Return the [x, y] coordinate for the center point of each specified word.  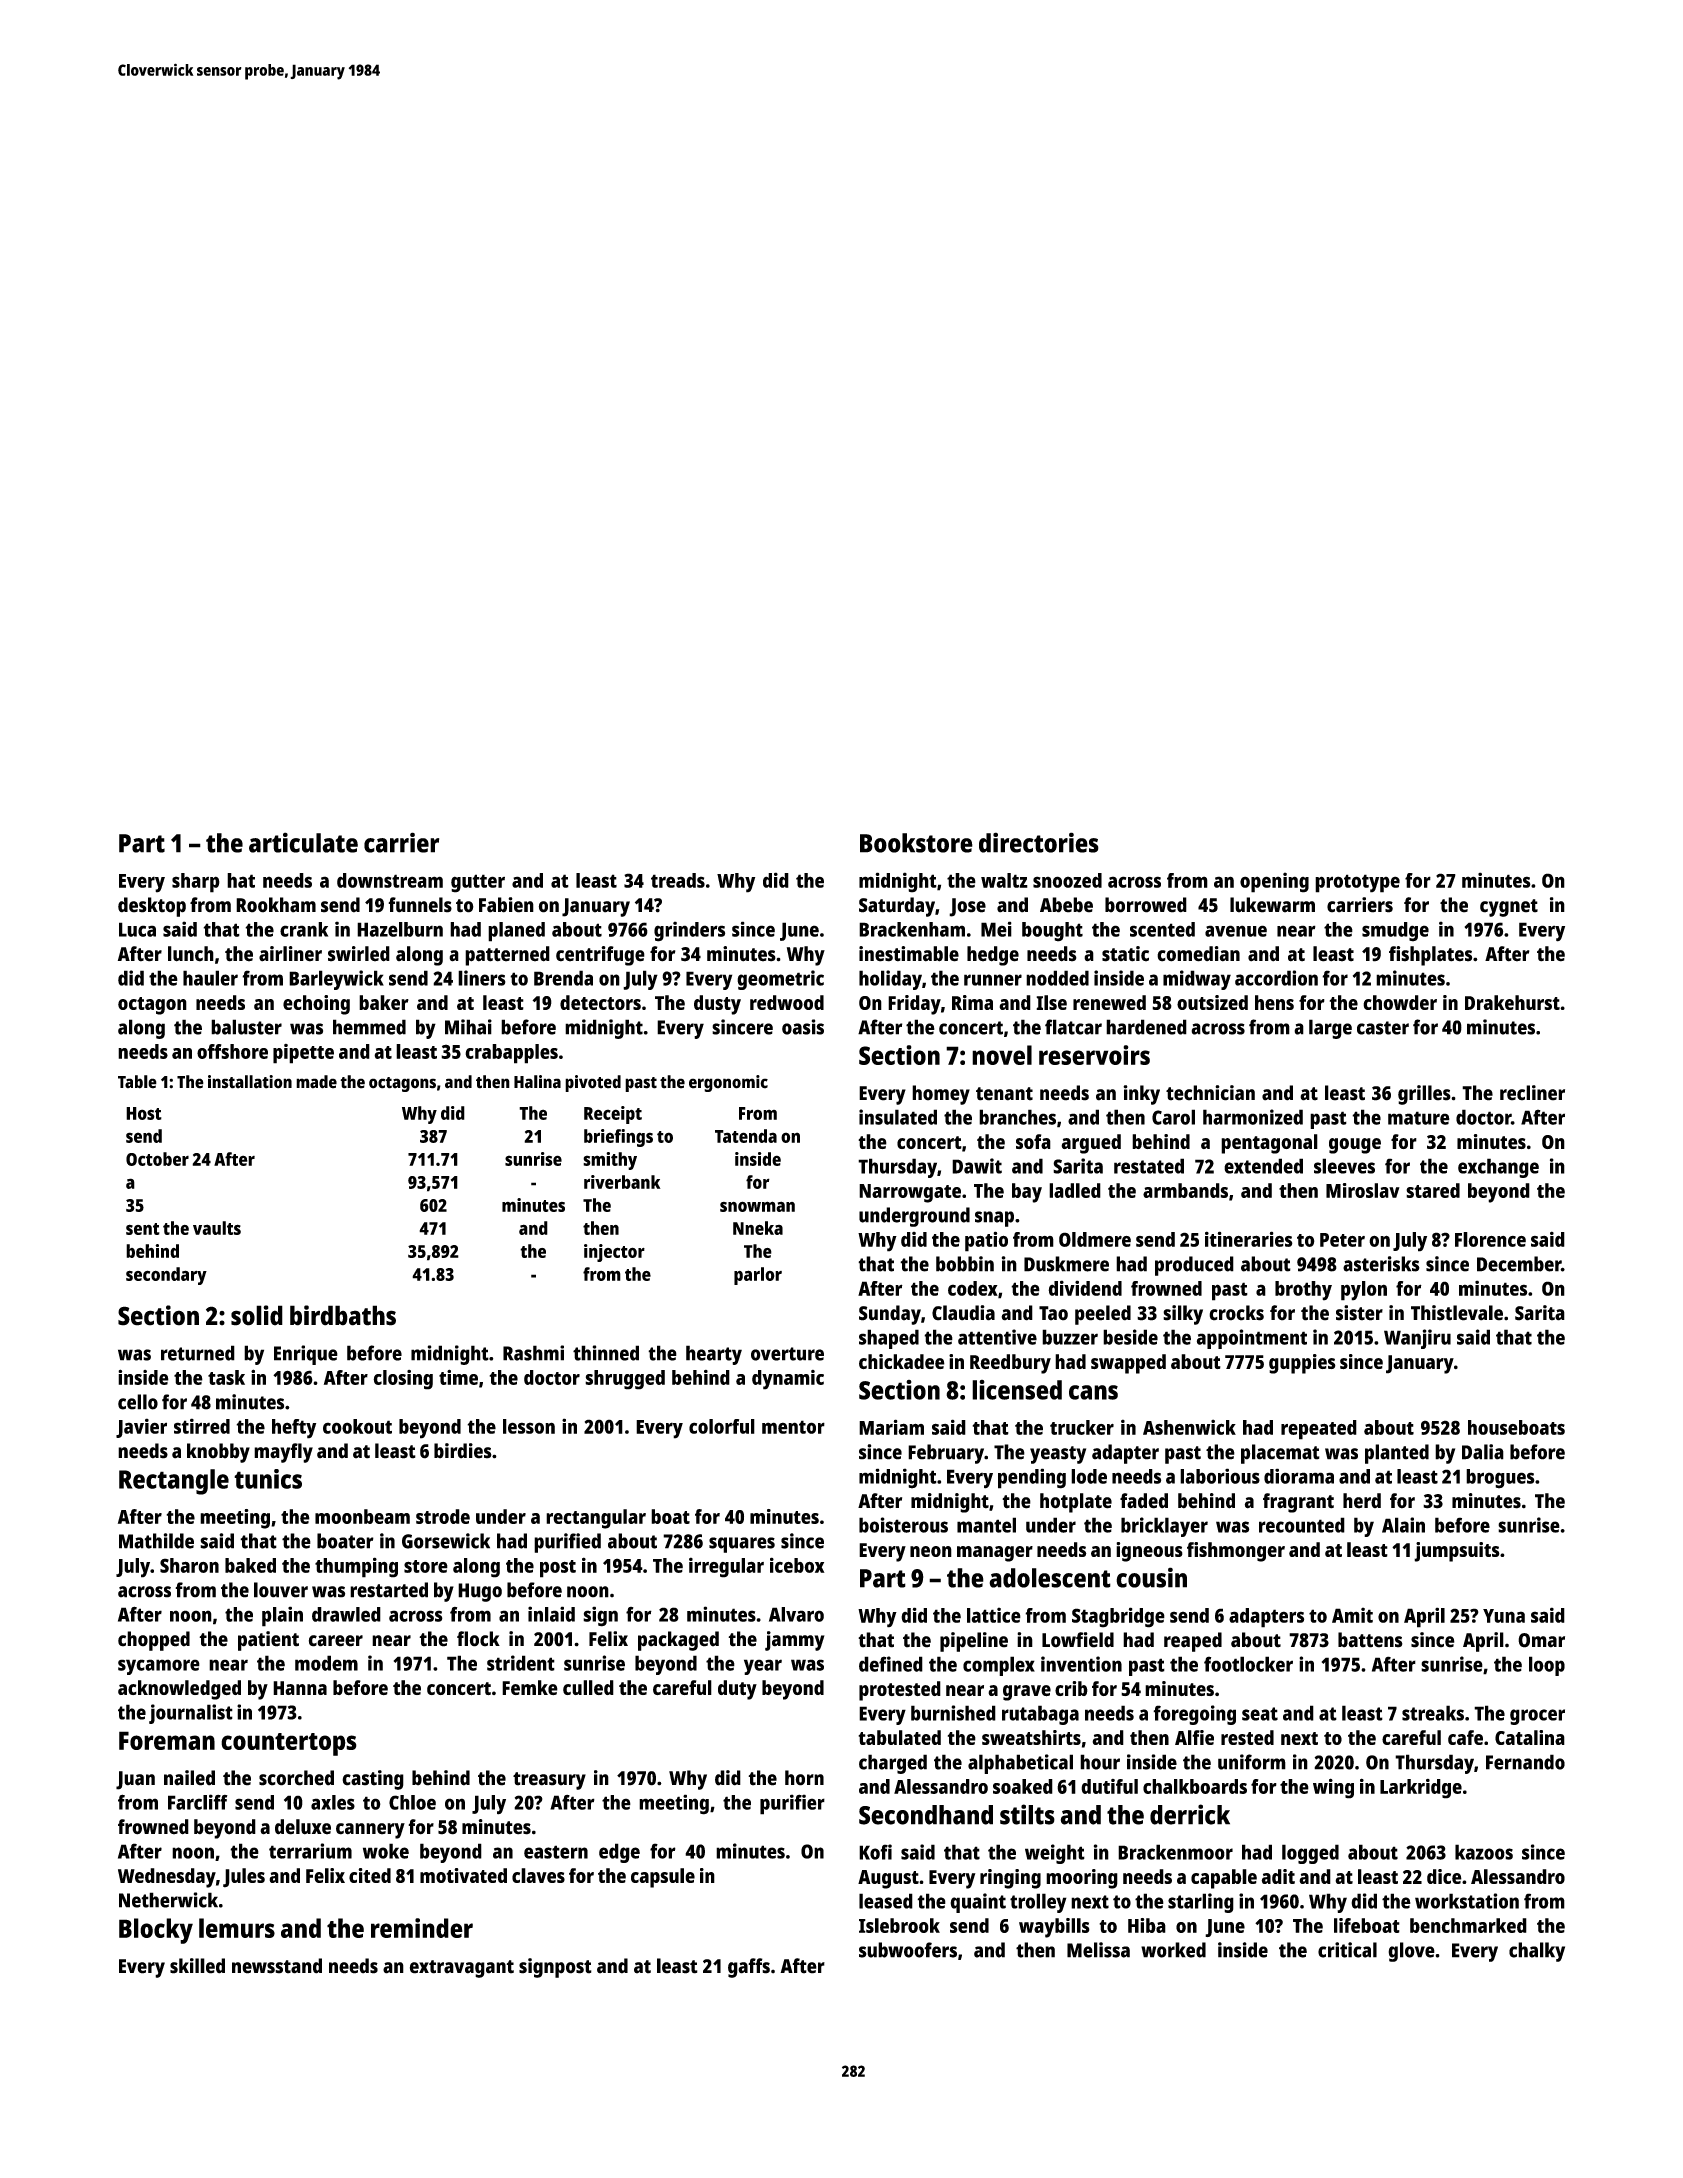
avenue [1236, 931]
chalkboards [1195, 1786]
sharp [196, 883]
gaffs [749, 1968]
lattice [994, 1615]
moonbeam [362, 1516]
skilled [197, 1966]
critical [1347, 1950]
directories [1039, 842]
